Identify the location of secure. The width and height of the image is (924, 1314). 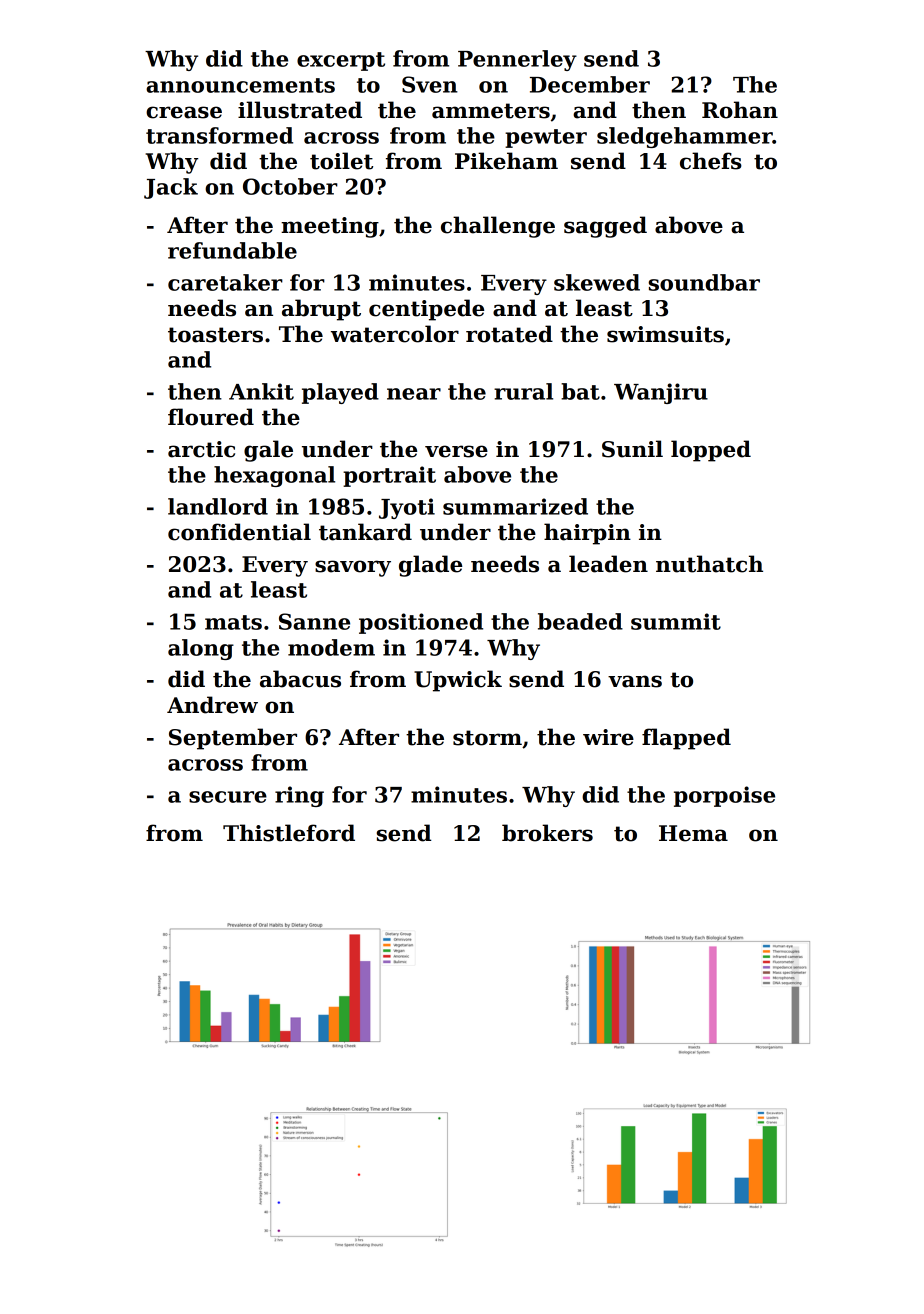
(228, 797).
